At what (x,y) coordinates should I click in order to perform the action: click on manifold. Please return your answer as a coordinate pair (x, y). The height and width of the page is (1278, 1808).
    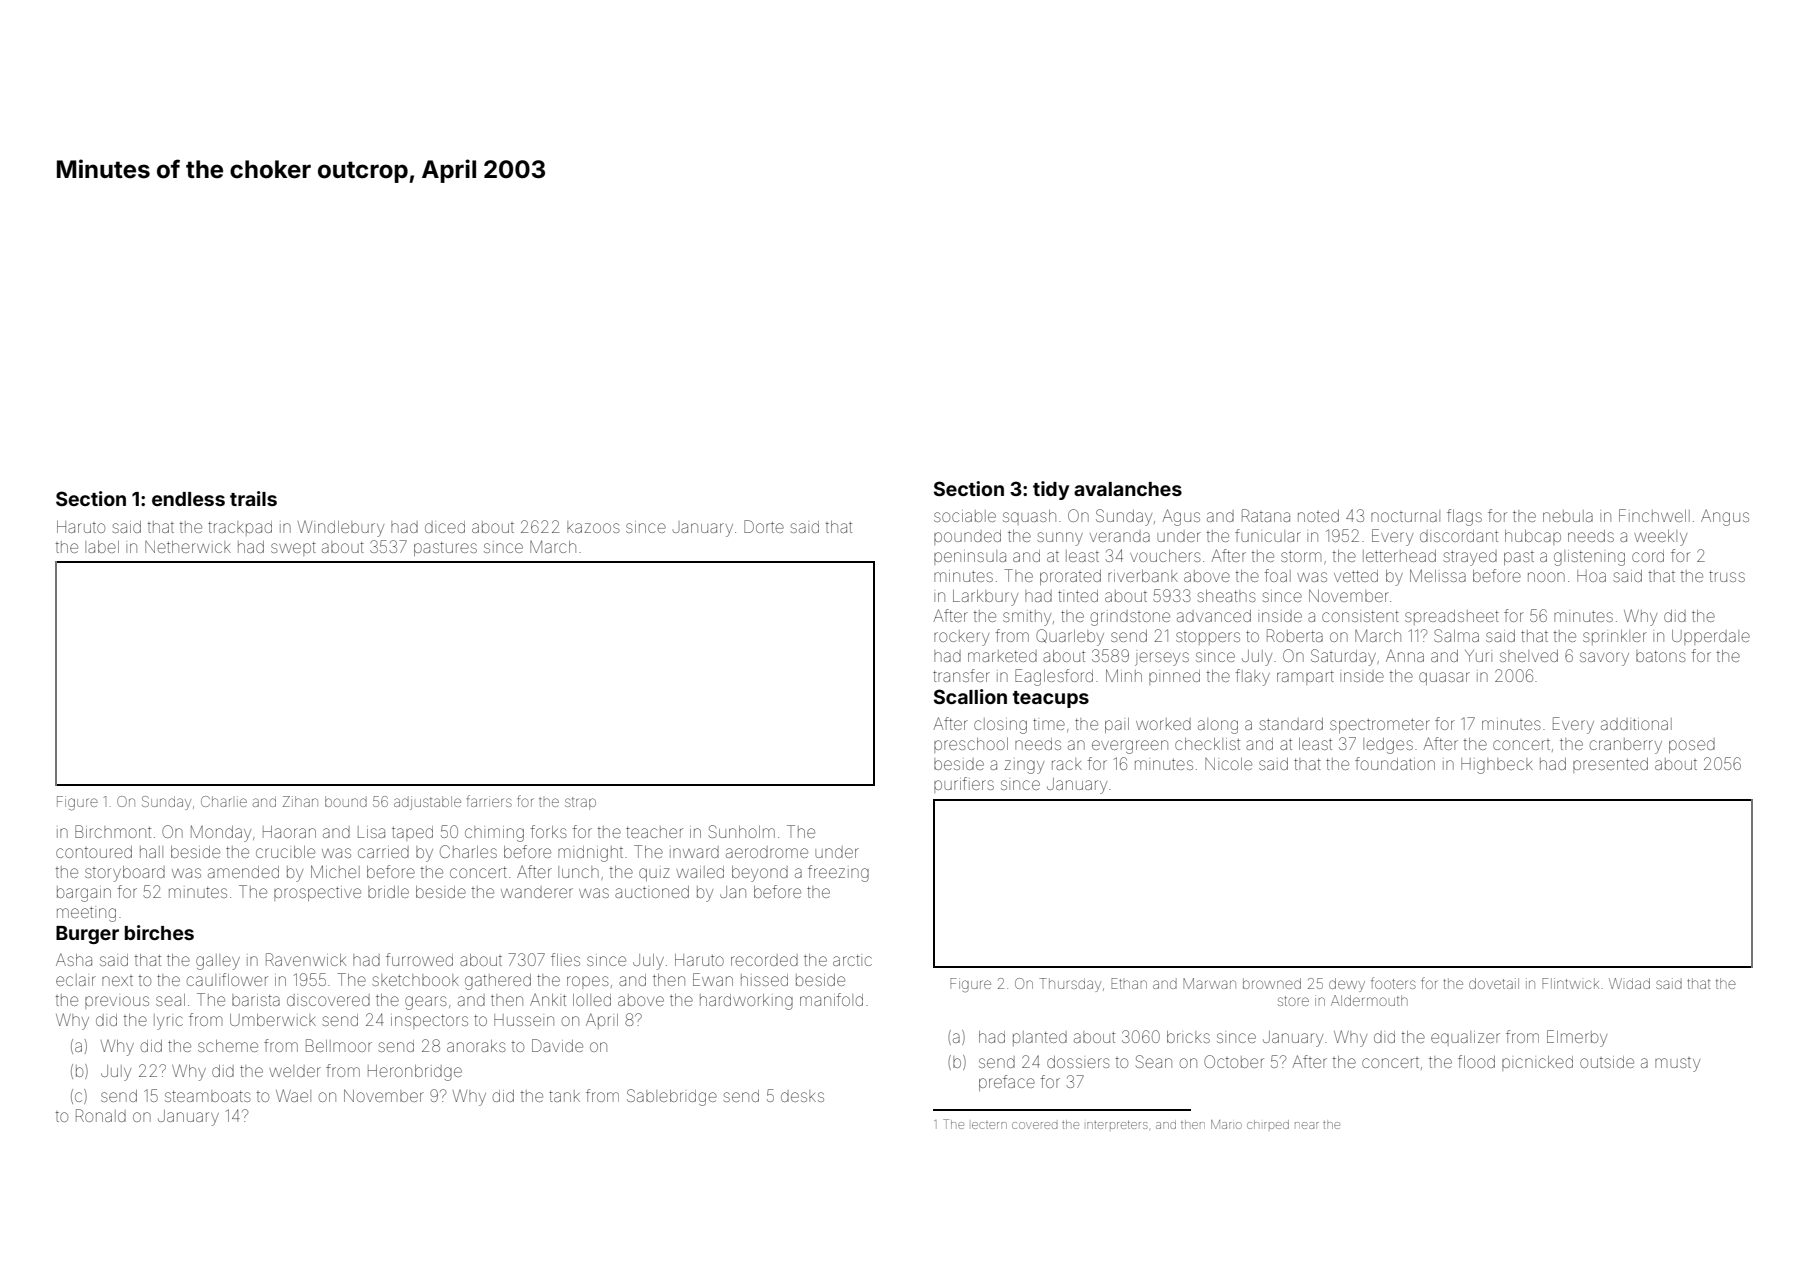
    Looking at the image, I should click on (831, 999).
